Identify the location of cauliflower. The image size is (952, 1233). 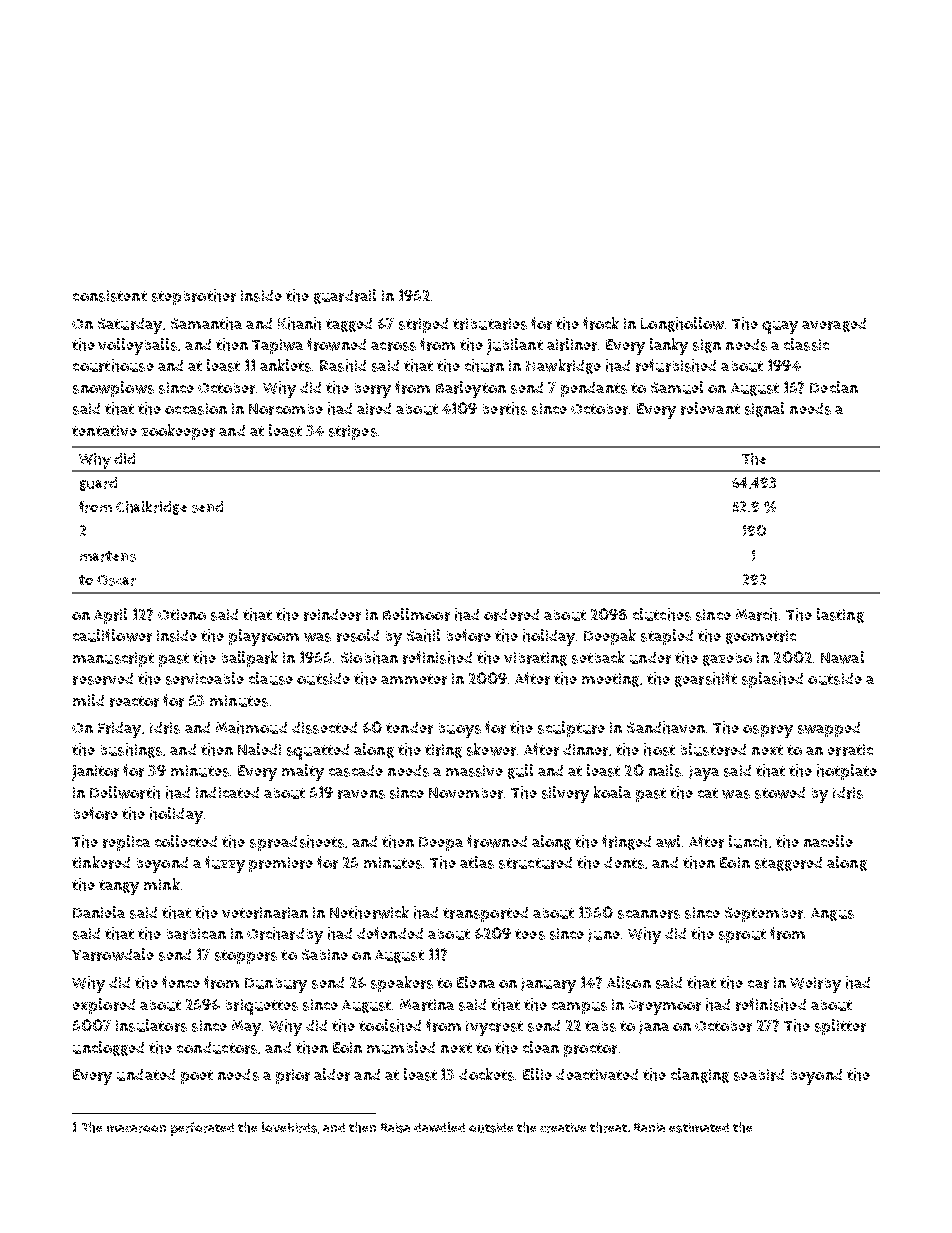
(112, 635).
